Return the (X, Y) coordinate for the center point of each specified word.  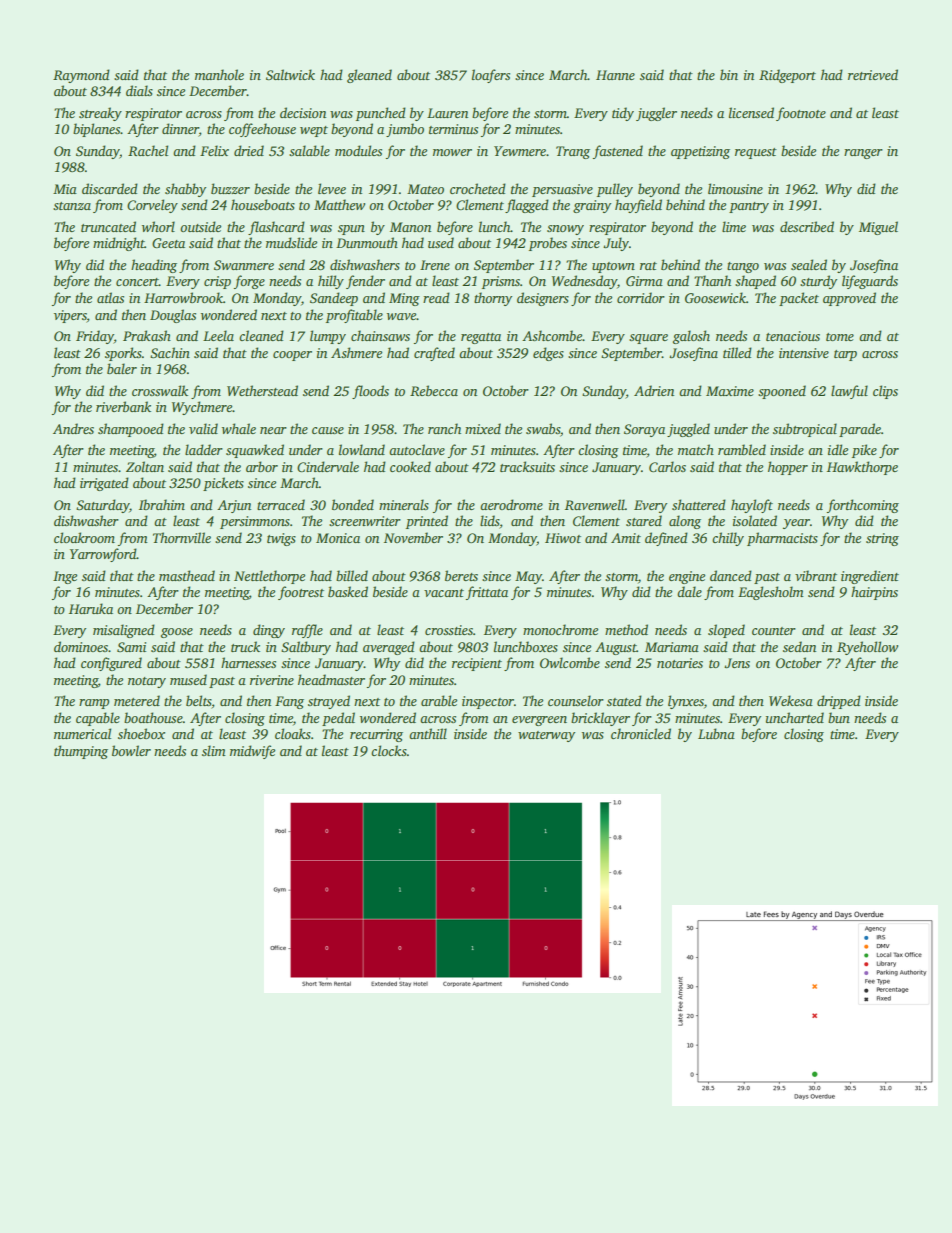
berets (461, 575)
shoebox (141, 733)
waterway (546, 736)
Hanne (615, 75)
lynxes (686, 702)
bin (729, 74)
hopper (788, 468)
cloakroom (84, 537)
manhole (219, 74)
